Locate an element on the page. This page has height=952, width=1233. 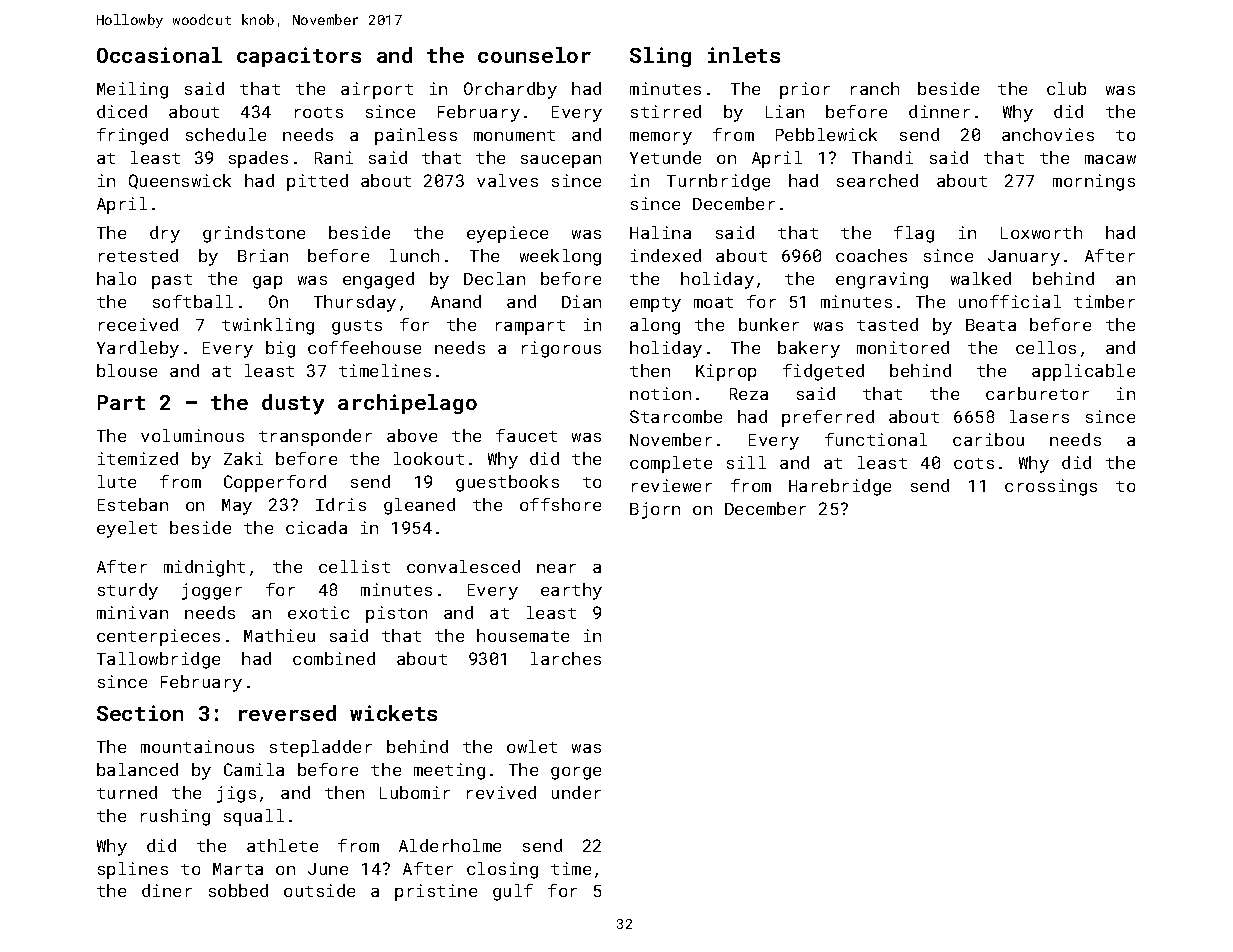
revived is located at coordinates (501, 792).
